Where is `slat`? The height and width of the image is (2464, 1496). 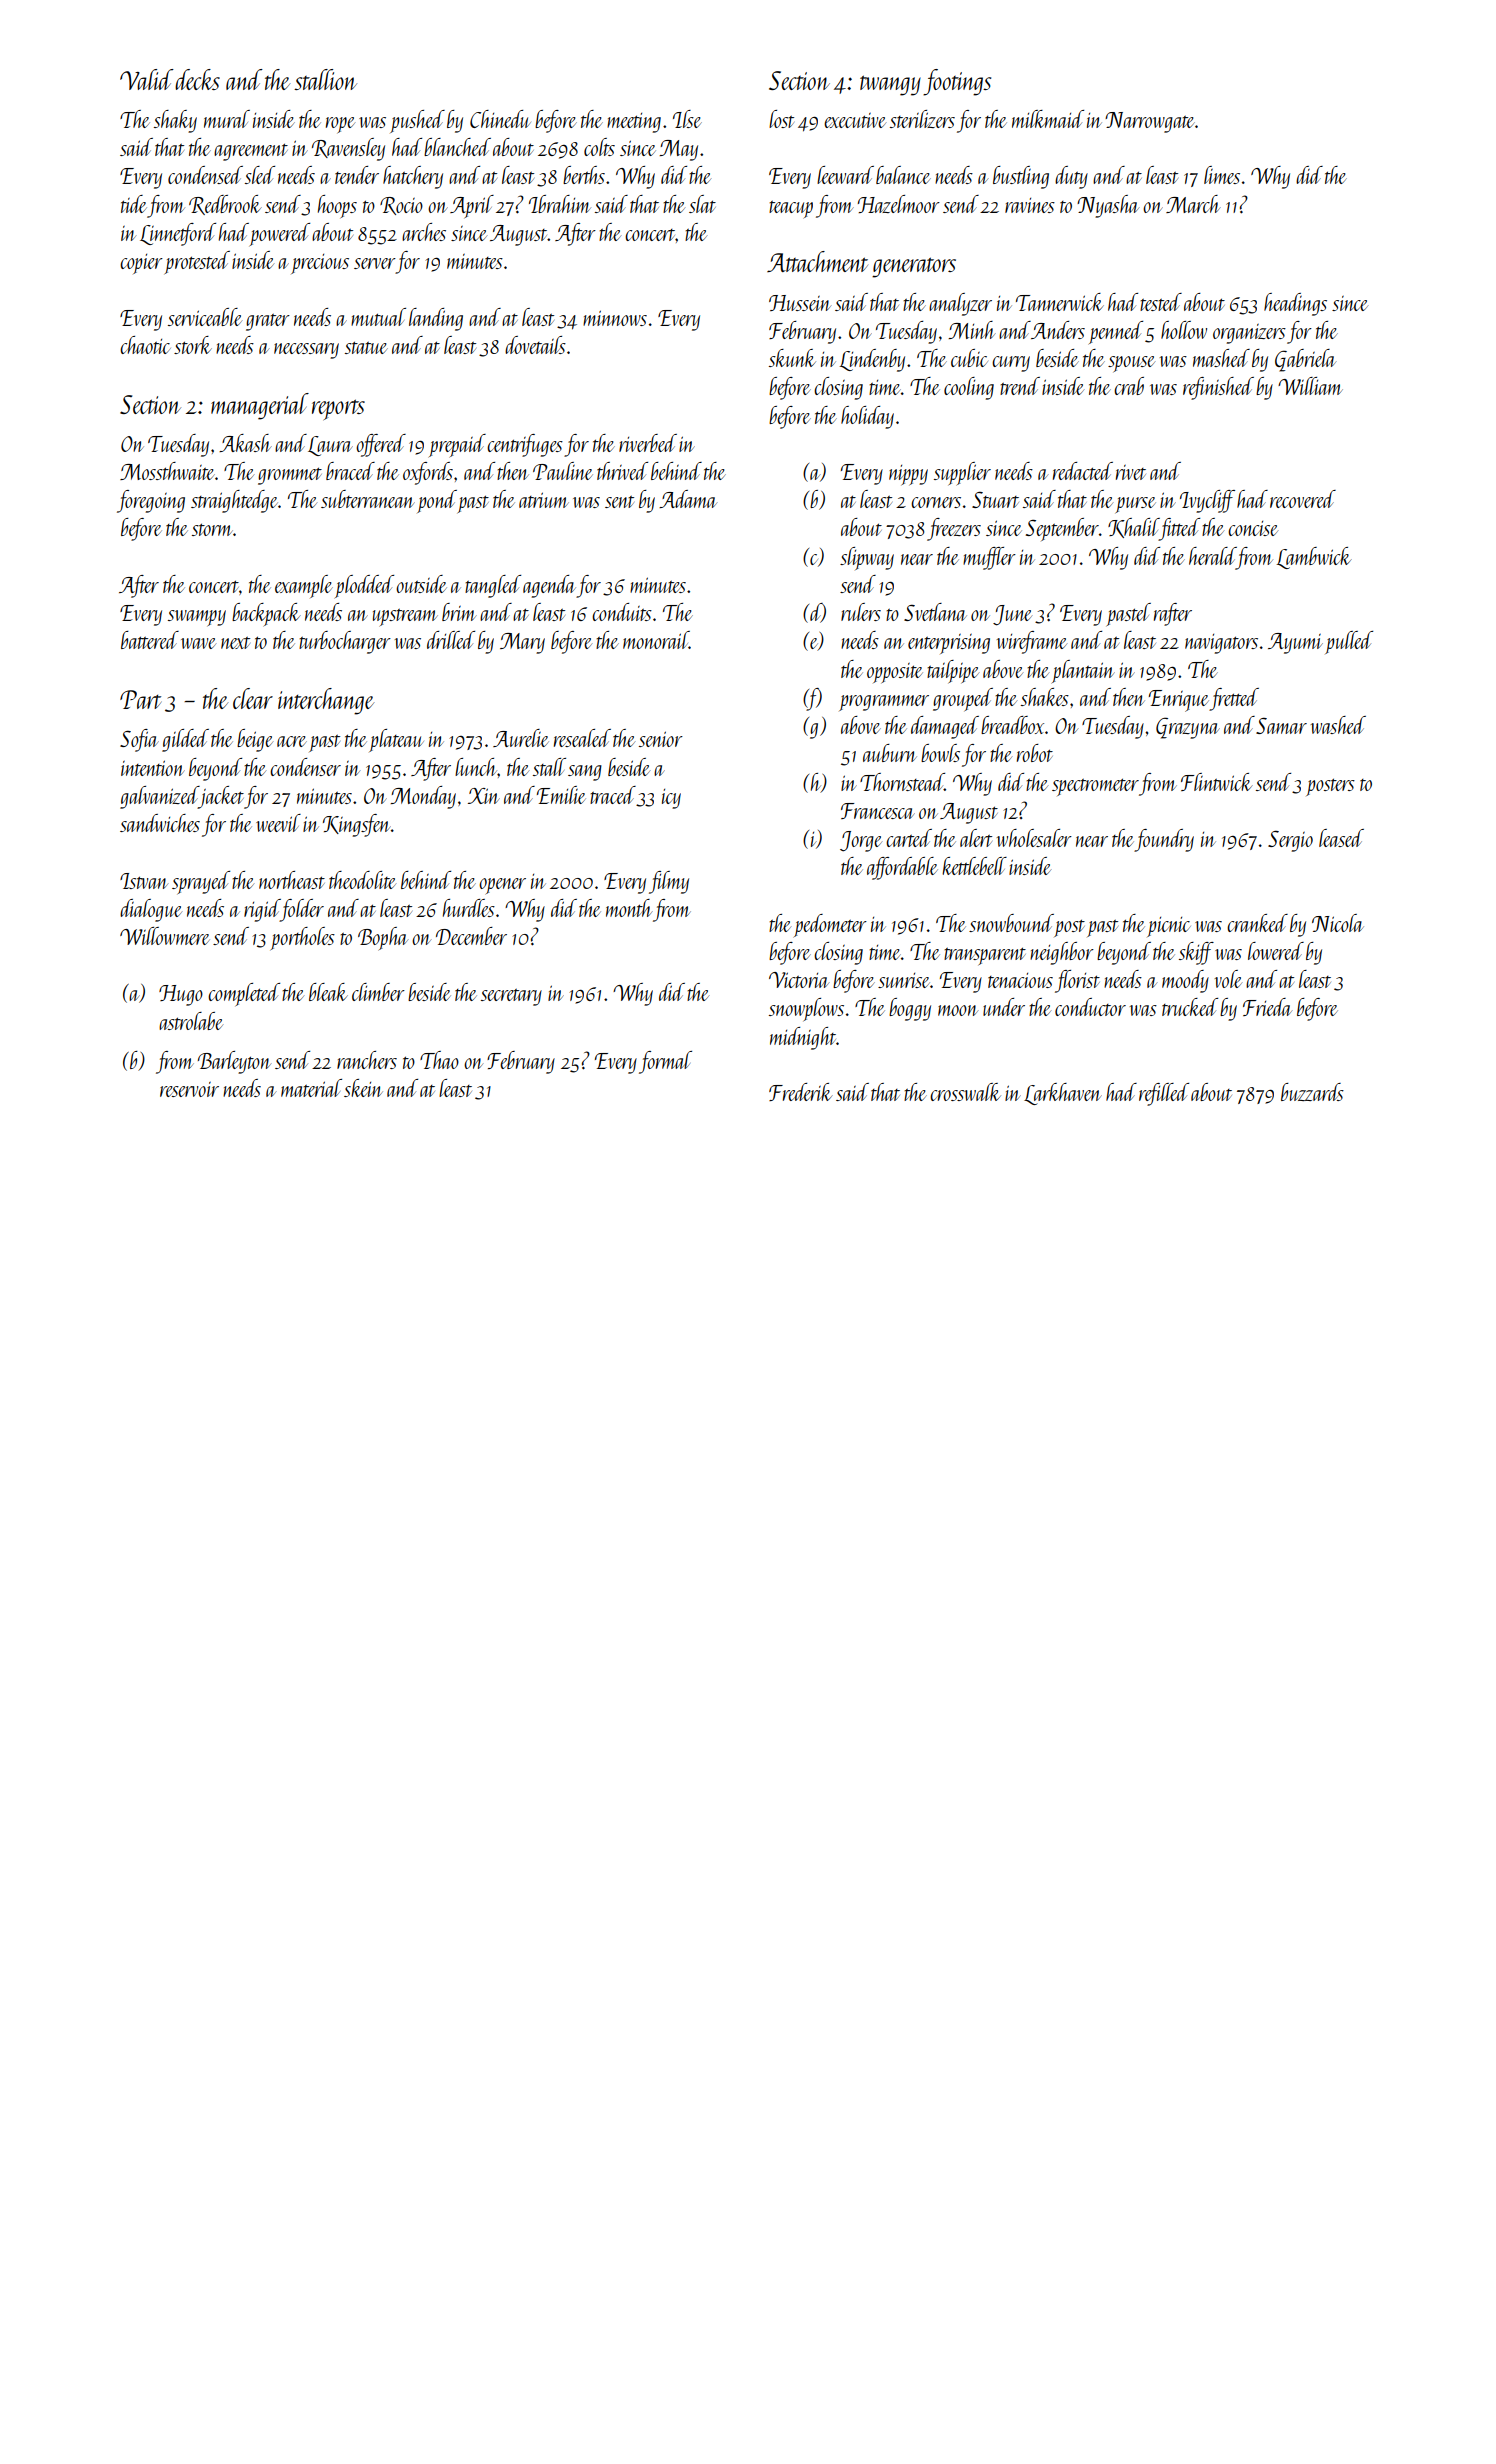 slat is located at coordinates (702, 204).
